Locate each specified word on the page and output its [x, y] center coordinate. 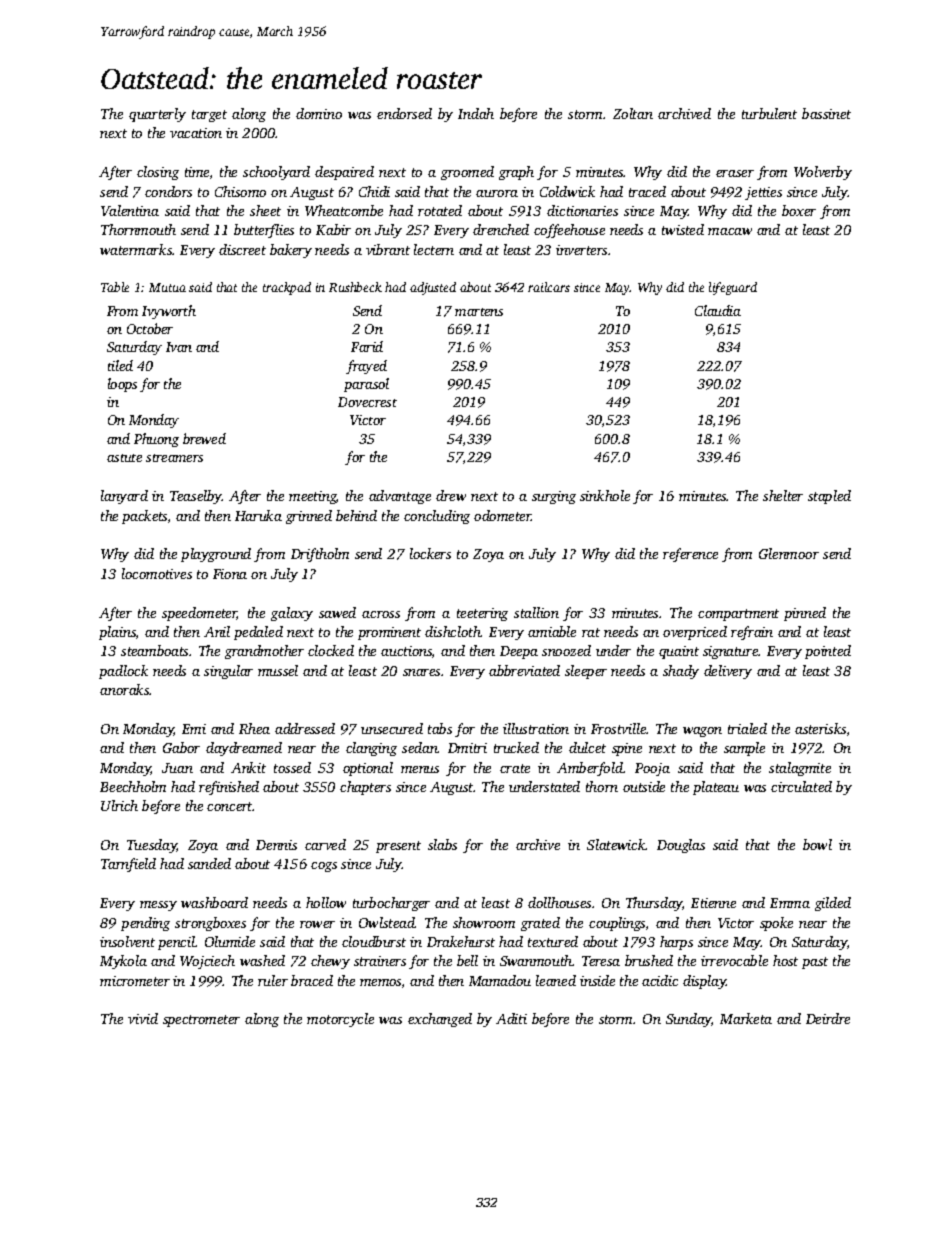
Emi [194, 729]
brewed [204, 438]
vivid [143, 1018]
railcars [549, 287]
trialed [747, 728]
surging [554, 497]
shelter [783, 495]
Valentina [130, 210]
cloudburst [374, 941]
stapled [829, 497]
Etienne [713, 903]
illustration [536, 728]
